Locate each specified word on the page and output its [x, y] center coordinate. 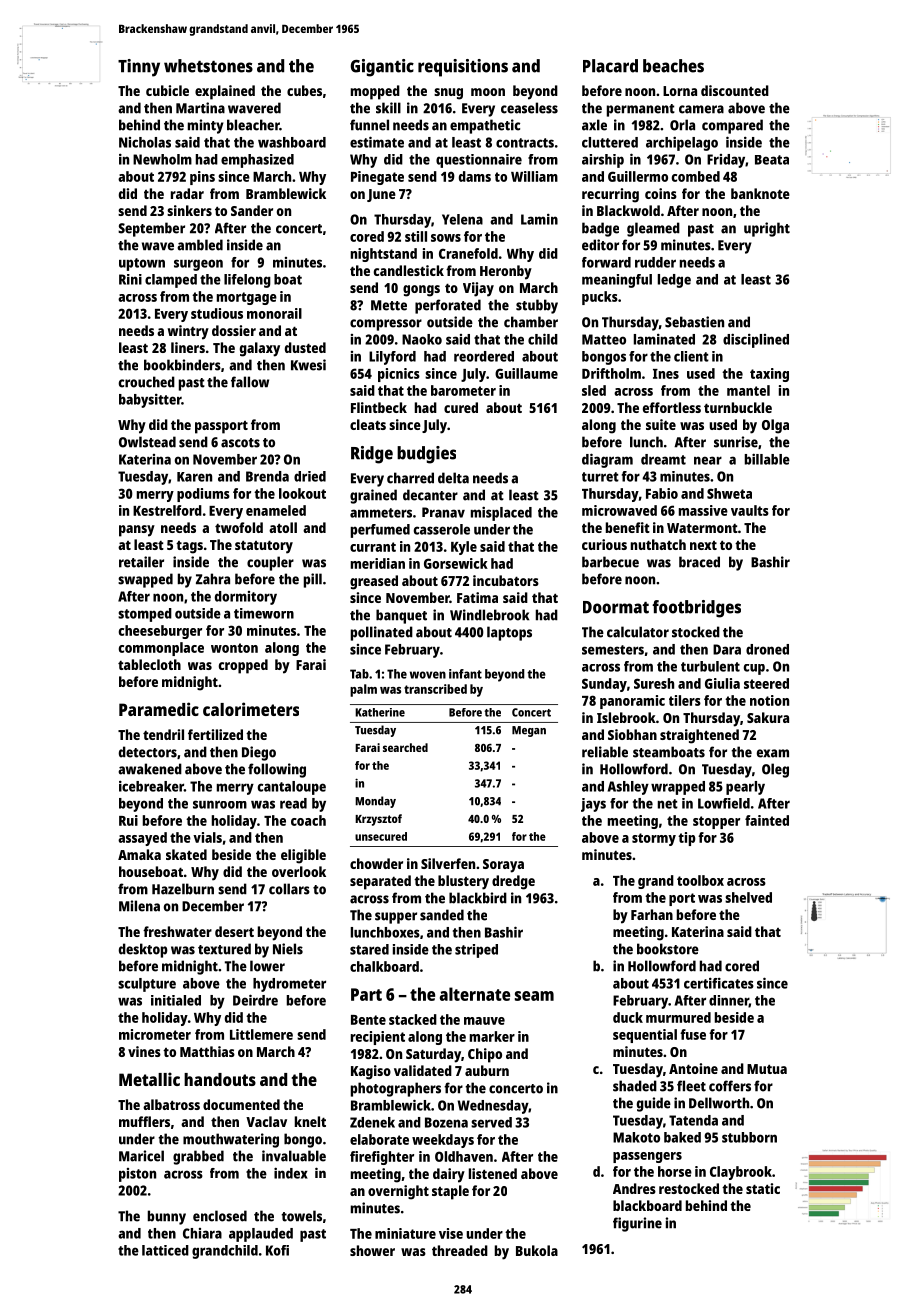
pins [202, 178]
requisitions [463, 68]
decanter [430, 495]
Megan [529, 731]
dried [310, 476]
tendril [163, 734]
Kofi [277, 1250]
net [668, 804]
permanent [641, 110]
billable [767, 459]
